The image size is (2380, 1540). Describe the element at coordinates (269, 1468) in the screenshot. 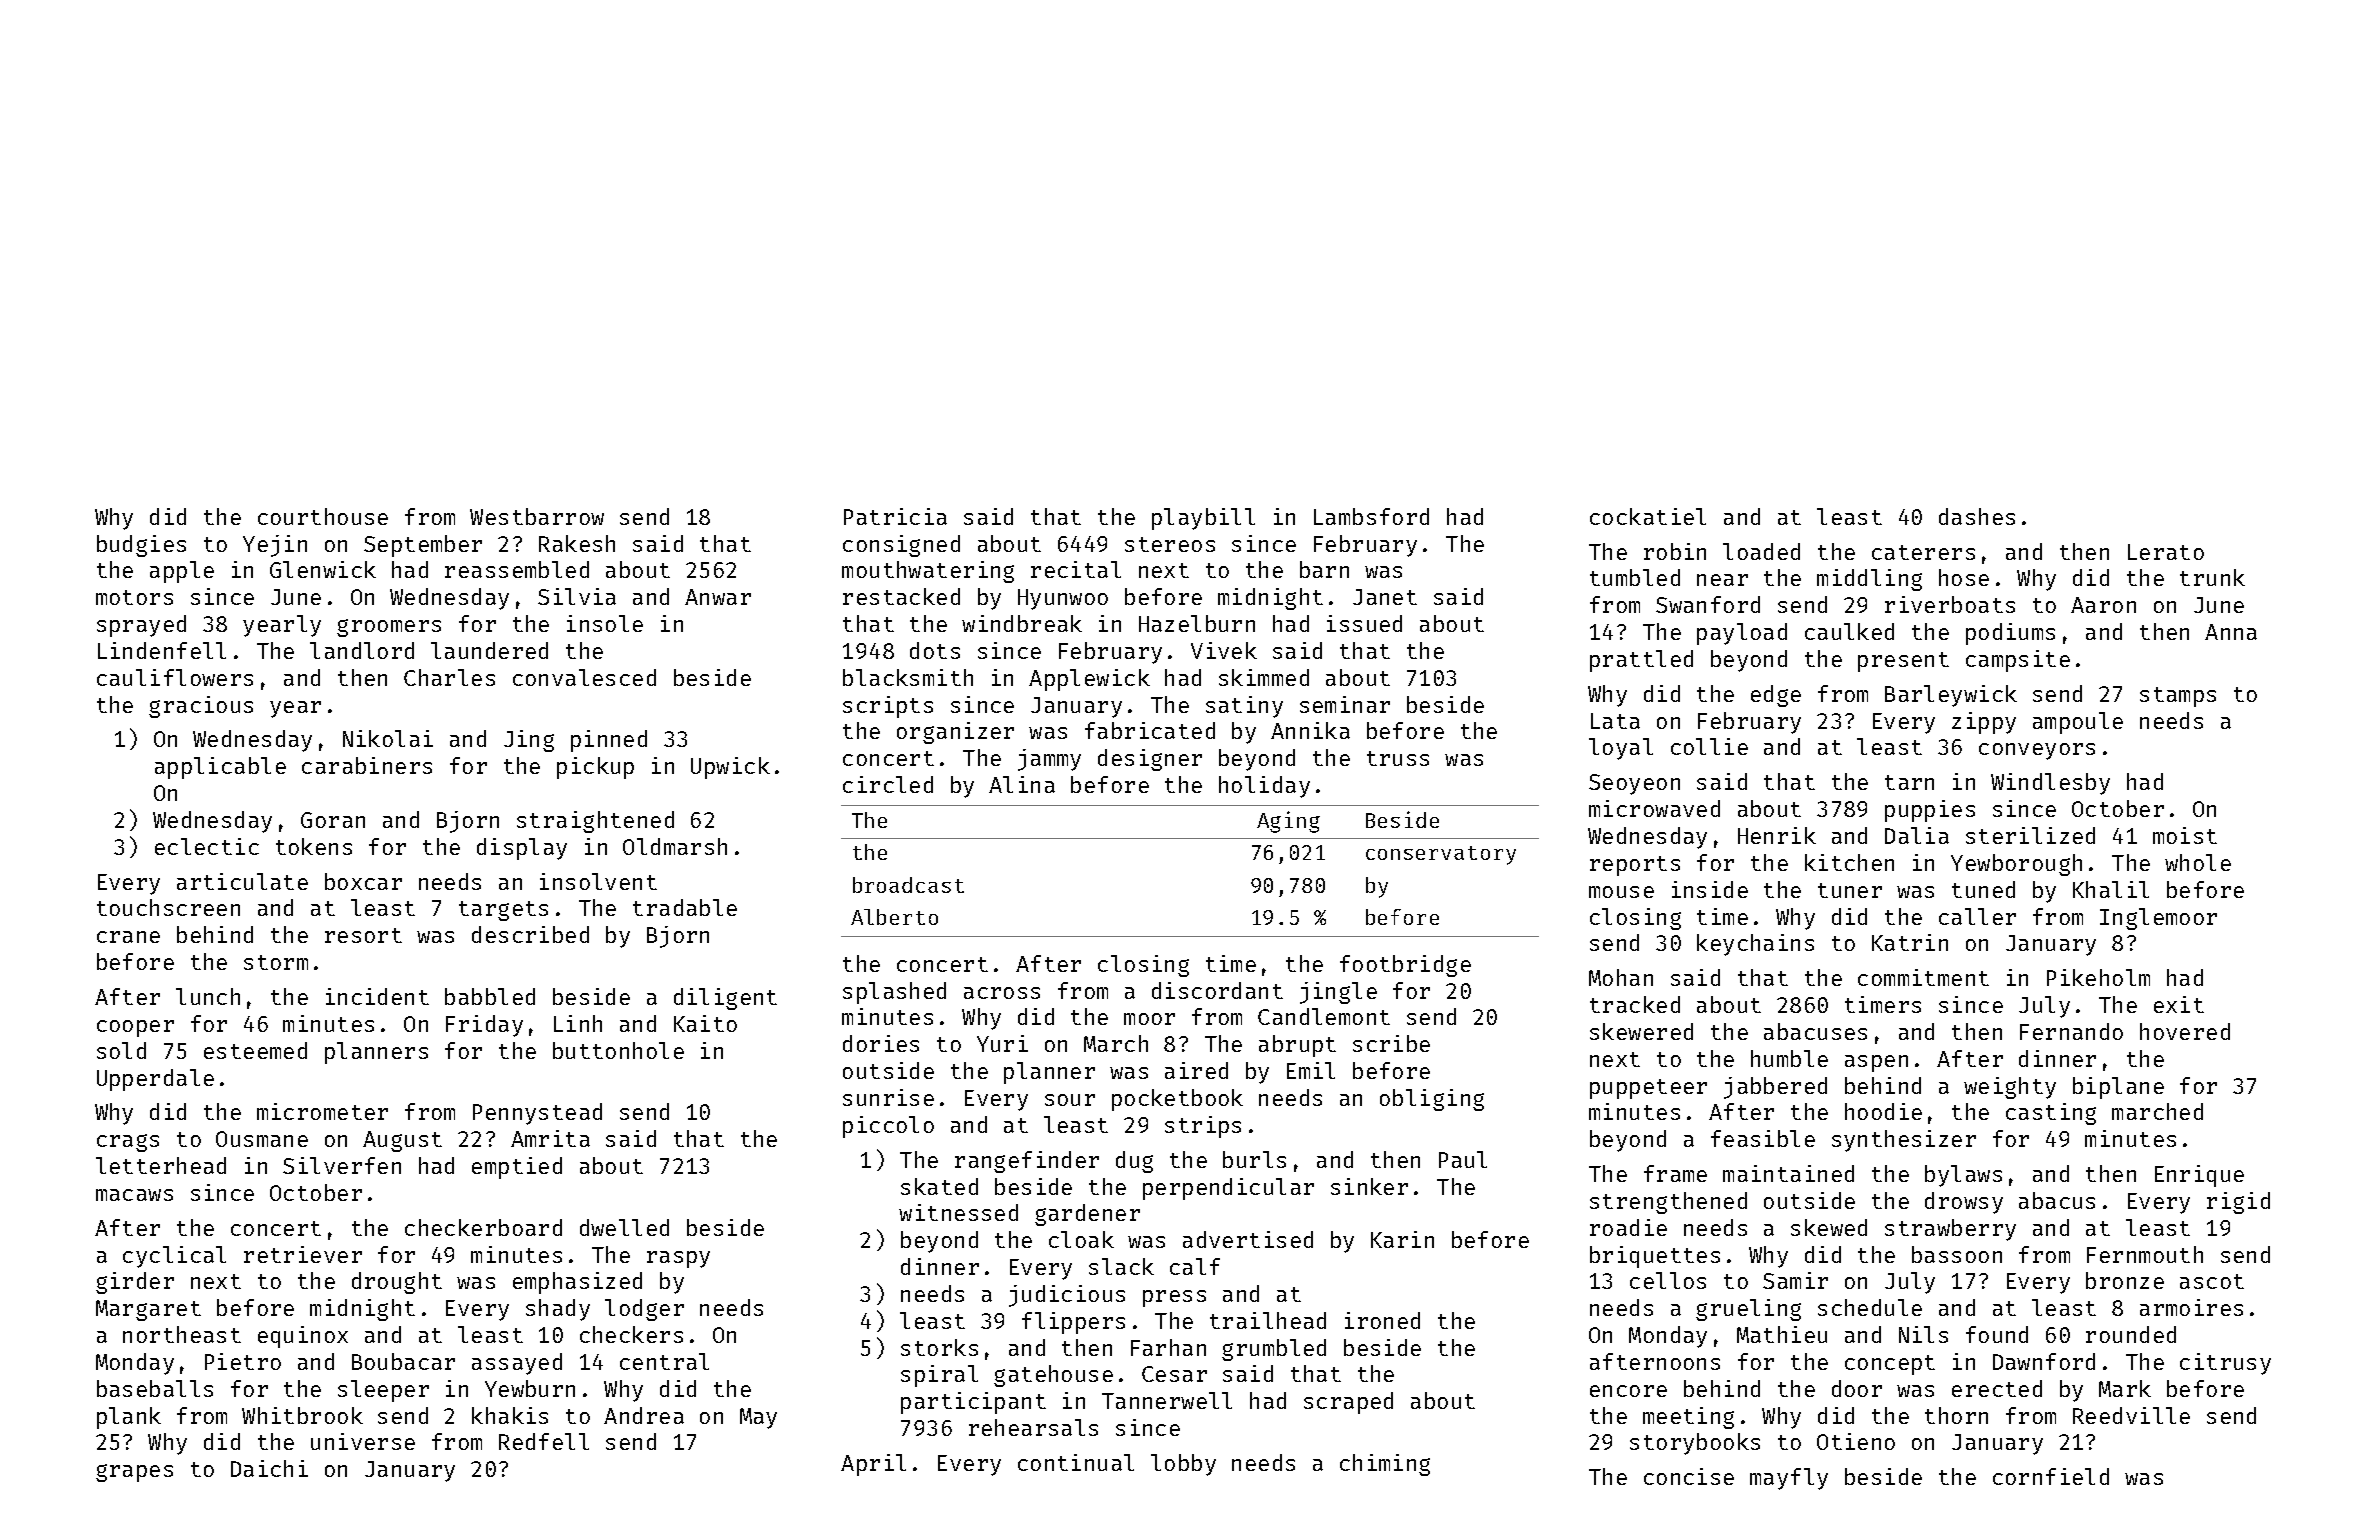

I see `Daichi` at that location.
